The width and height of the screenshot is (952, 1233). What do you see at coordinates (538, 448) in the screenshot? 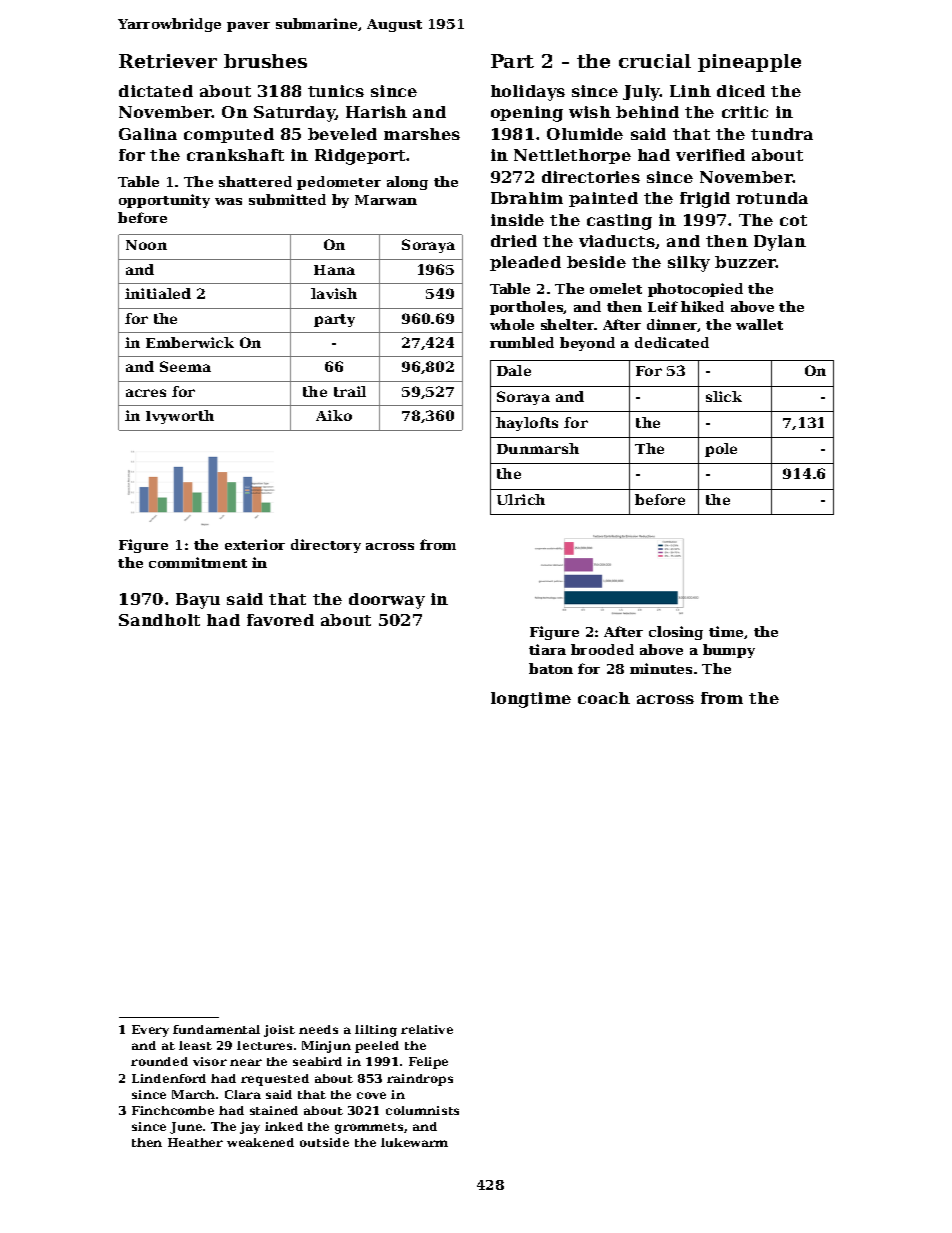
I see `Dunmarsh` at bounding box center [538, 448].
